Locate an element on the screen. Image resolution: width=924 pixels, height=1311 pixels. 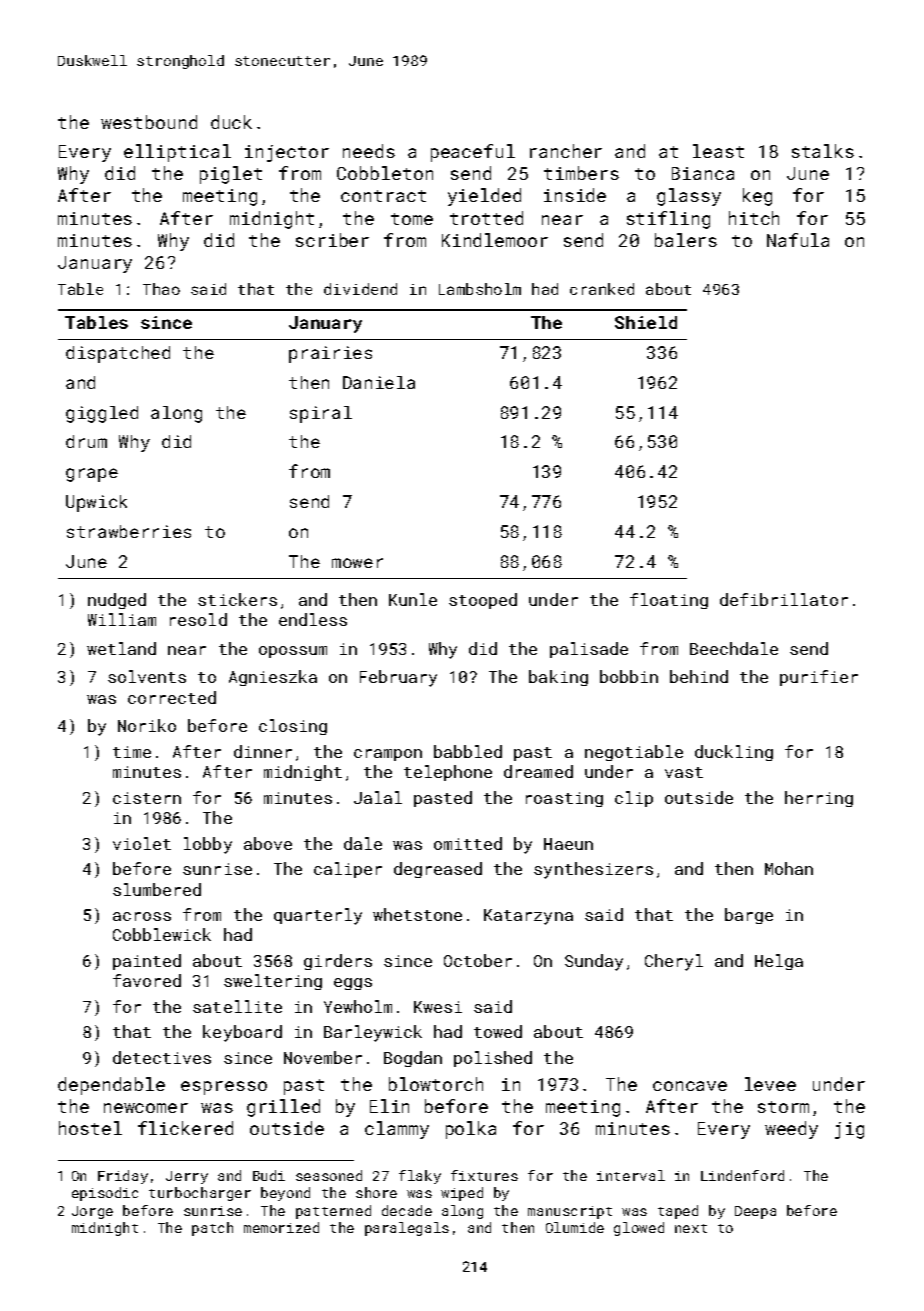
Nafula is located at coordinates (798, 240).
